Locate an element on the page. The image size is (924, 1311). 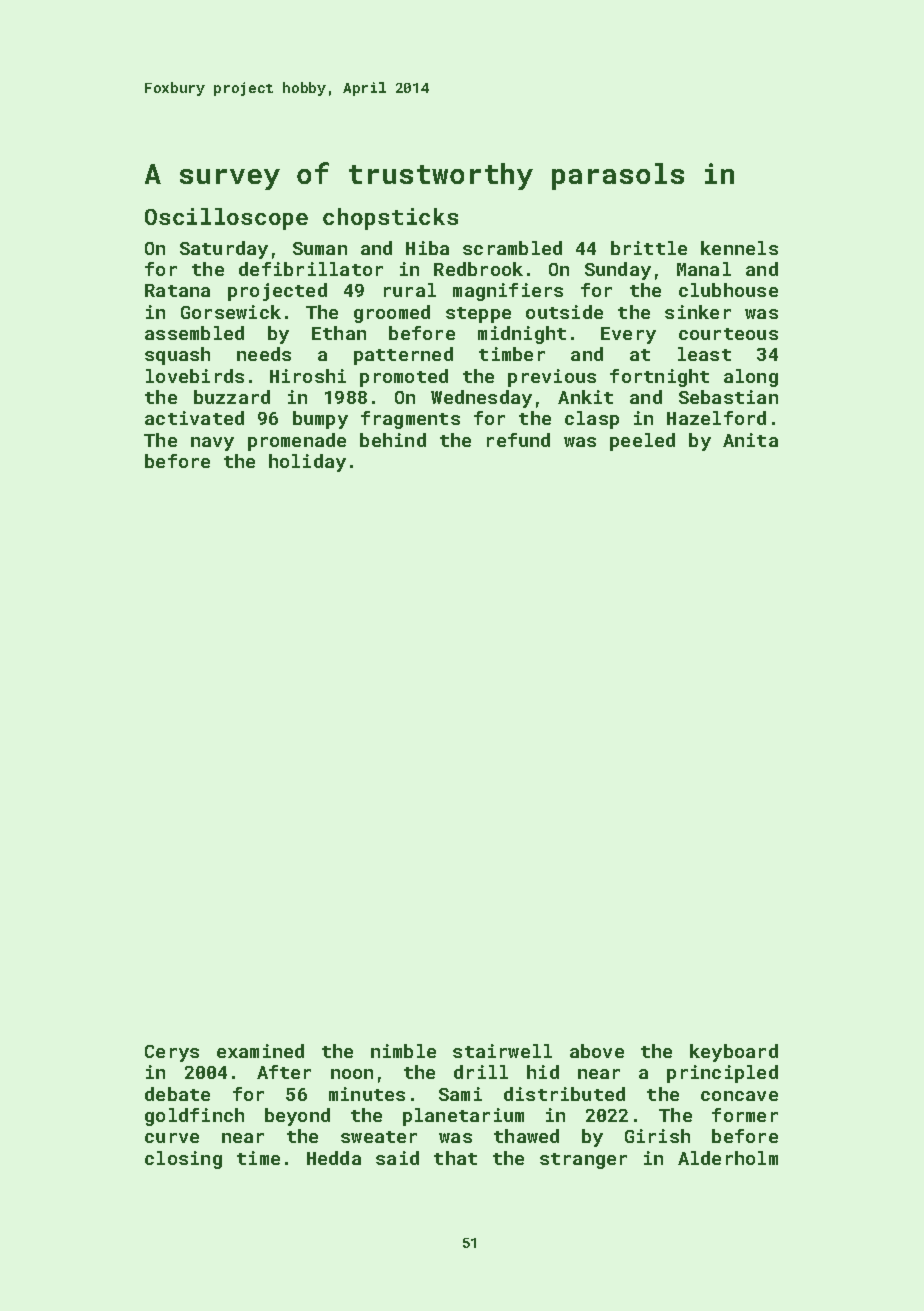
stairwell is located at coordinates (502, 1051).
